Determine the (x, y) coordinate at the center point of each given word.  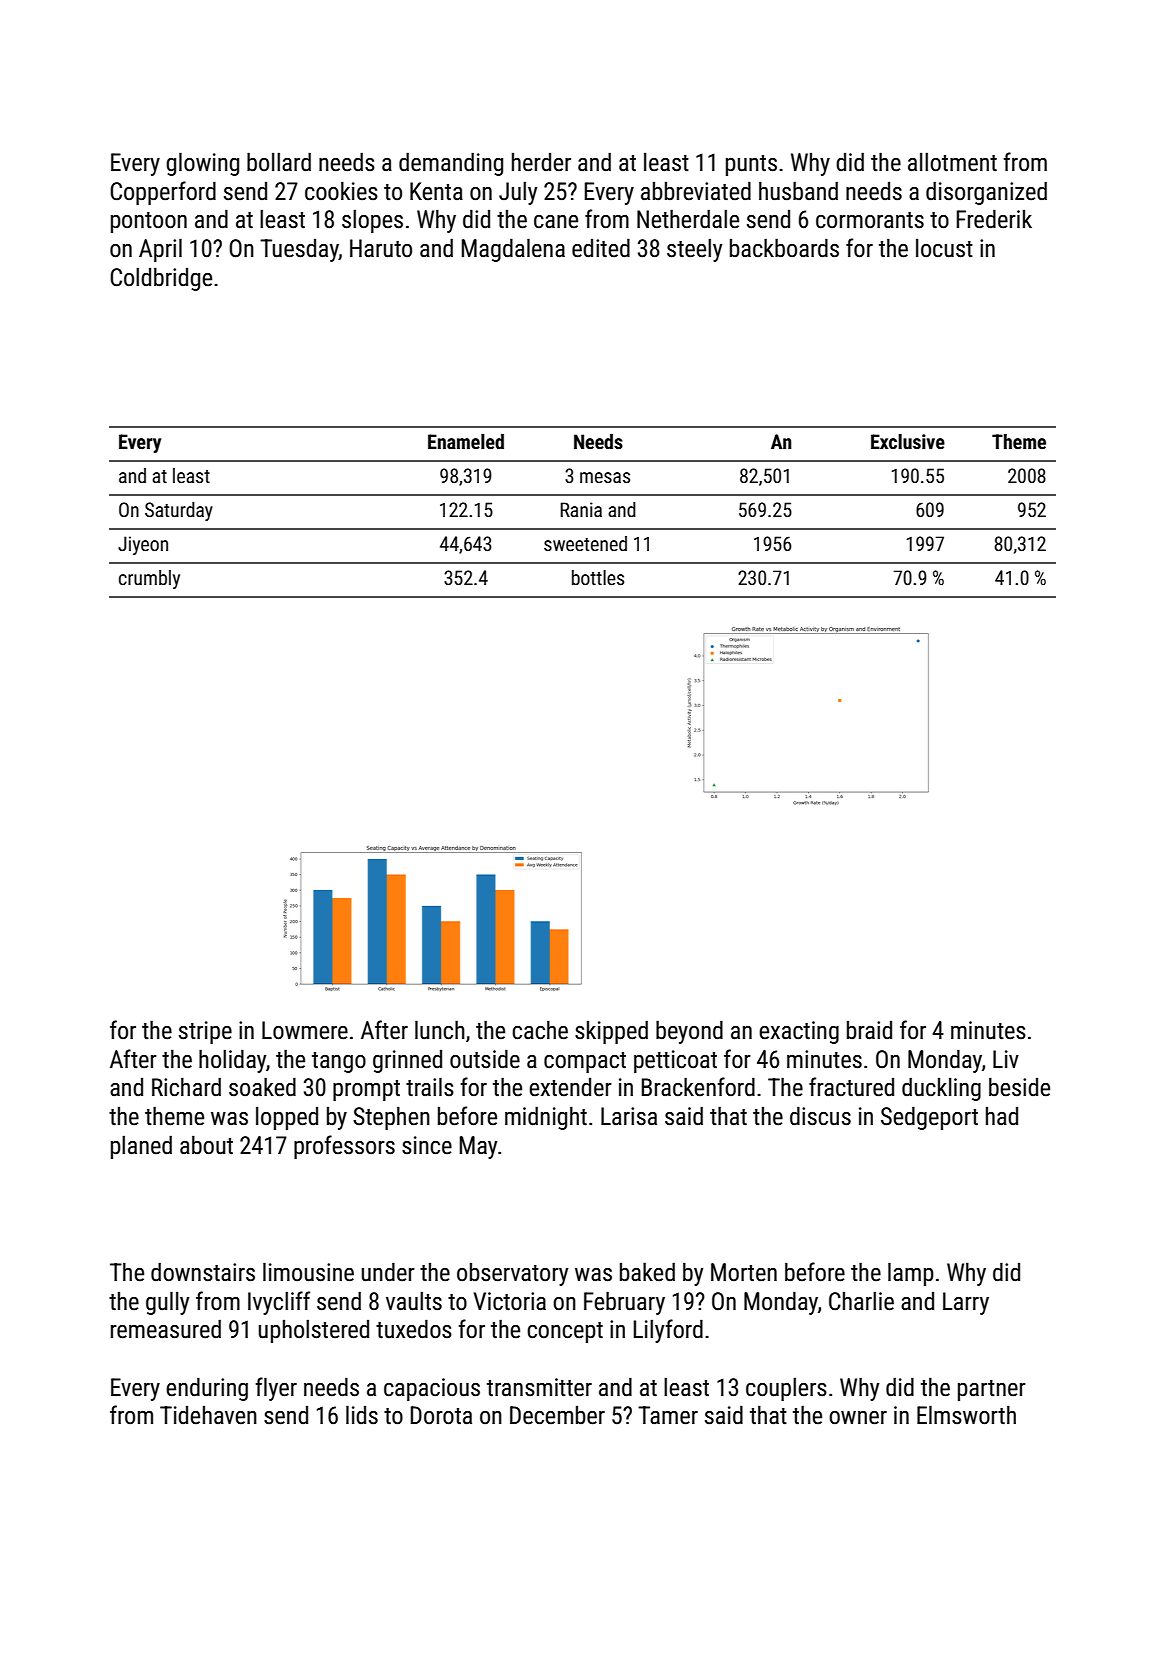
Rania (581, 509)
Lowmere (305, 1030)
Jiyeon (143, 545)
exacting (799, 1032)
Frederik (994, 219)
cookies (341, 191)
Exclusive (908, 441)
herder (541, 162)
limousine (308, 1272)
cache (540, 1030)
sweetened (585, 543)
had (1002, 1116)
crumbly (149, 579)
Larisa (629, 1116)
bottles (598, 577)
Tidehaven (208, 1415)
